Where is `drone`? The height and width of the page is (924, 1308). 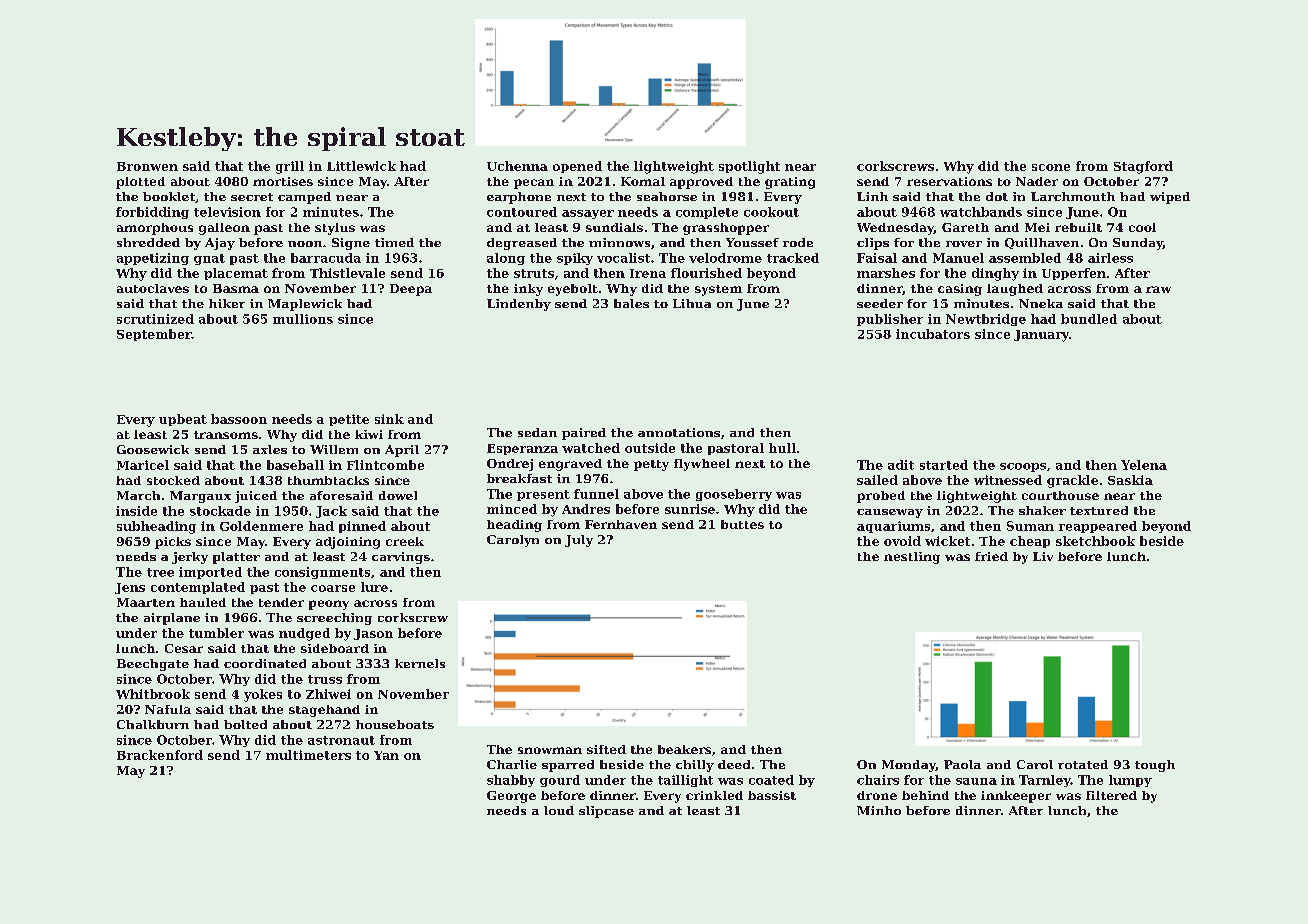 drone is located at coordinates (877, 795).
